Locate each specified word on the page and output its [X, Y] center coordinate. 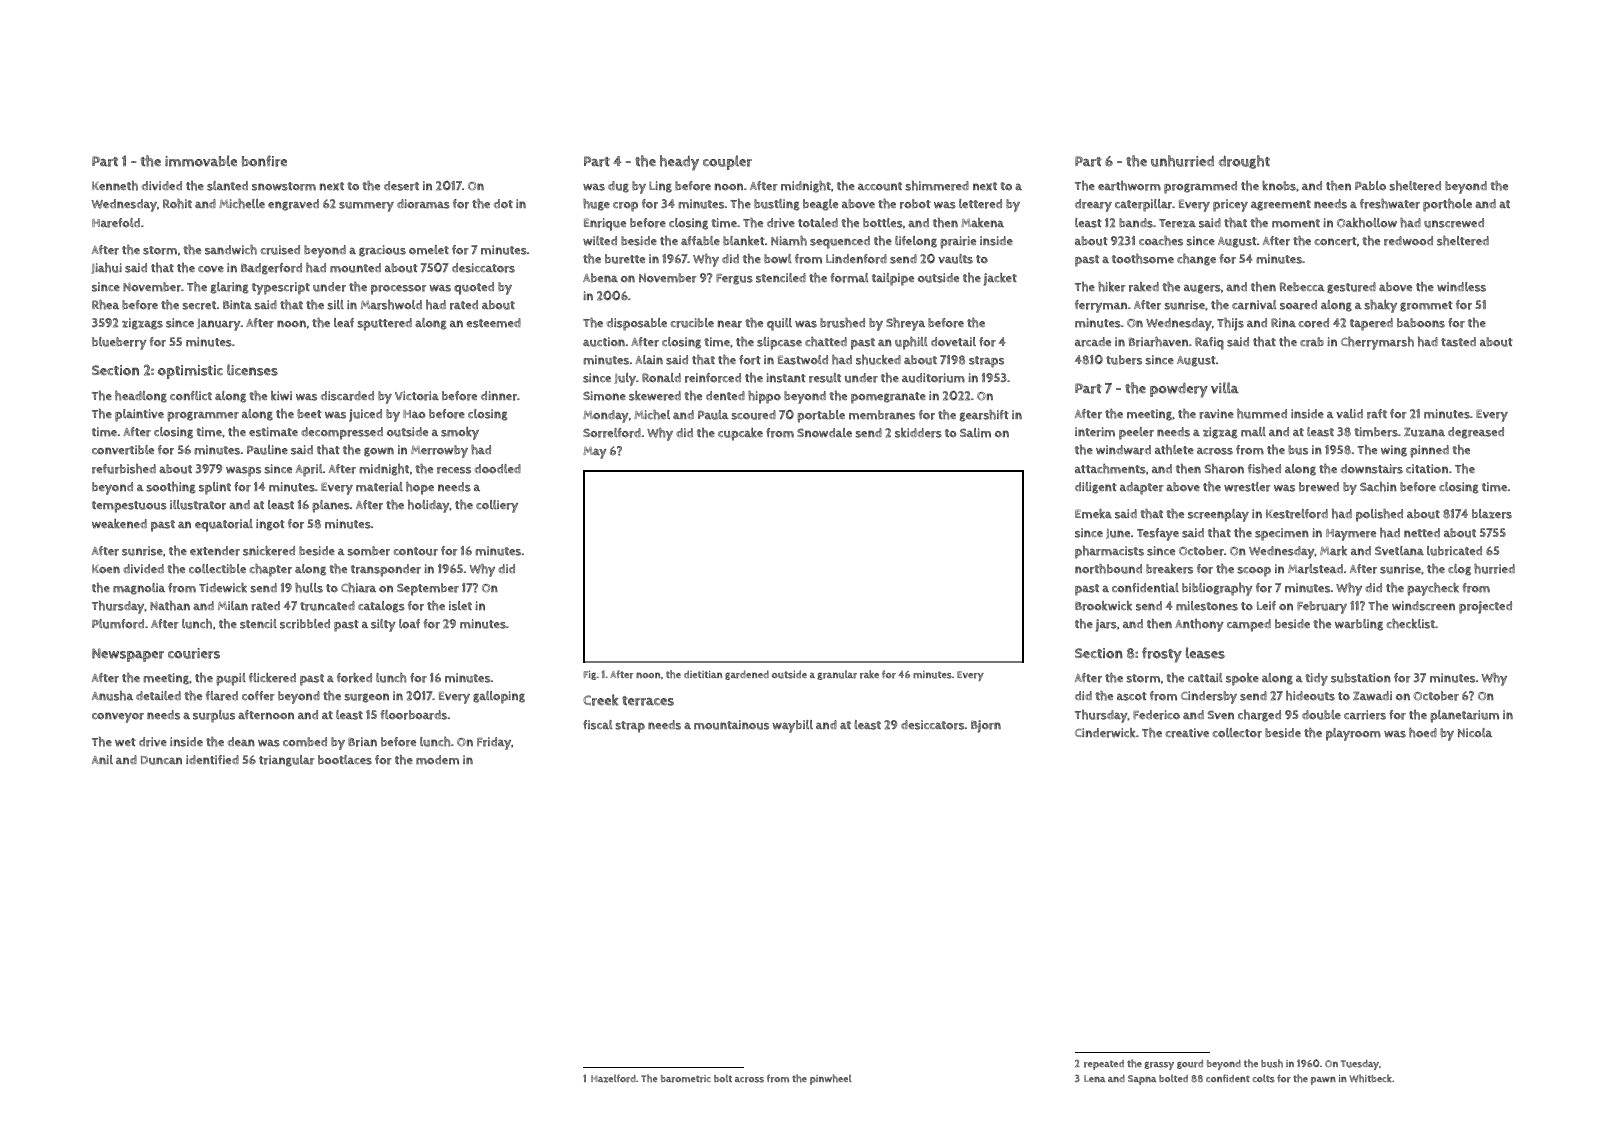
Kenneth [115, 186]
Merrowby [439, 451]
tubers [1124, 360]
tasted [1458, 342]
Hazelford [613, 1078]
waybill [793, 726]
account [880, 186]
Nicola [1475, 733]
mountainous [731, 725]
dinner [499, 396]
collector [1237, 733]
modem [437, 760]
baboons [1421, 323]
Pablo [1370, 186]
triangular [287, 761]
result [825, 378]
